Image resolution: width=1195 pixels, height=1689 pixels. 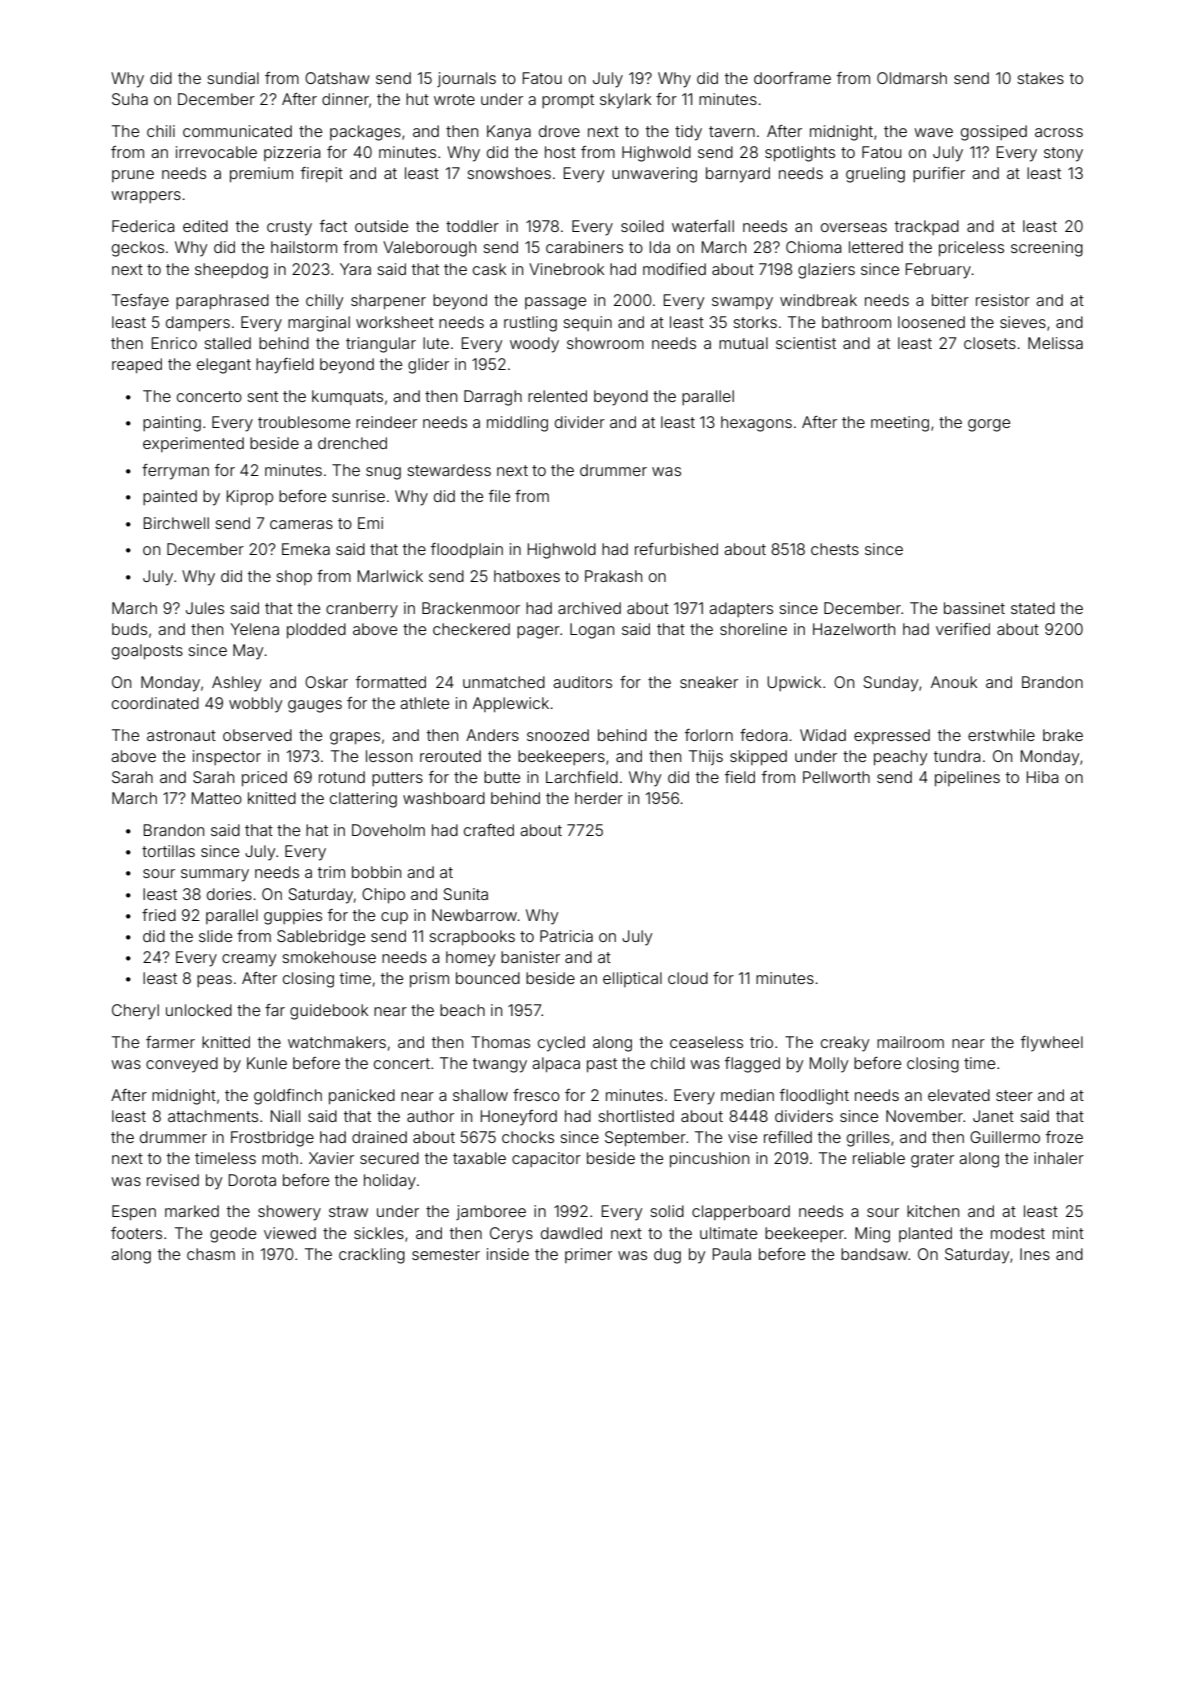 I want to click on pager, so click(x=538, y=632).
